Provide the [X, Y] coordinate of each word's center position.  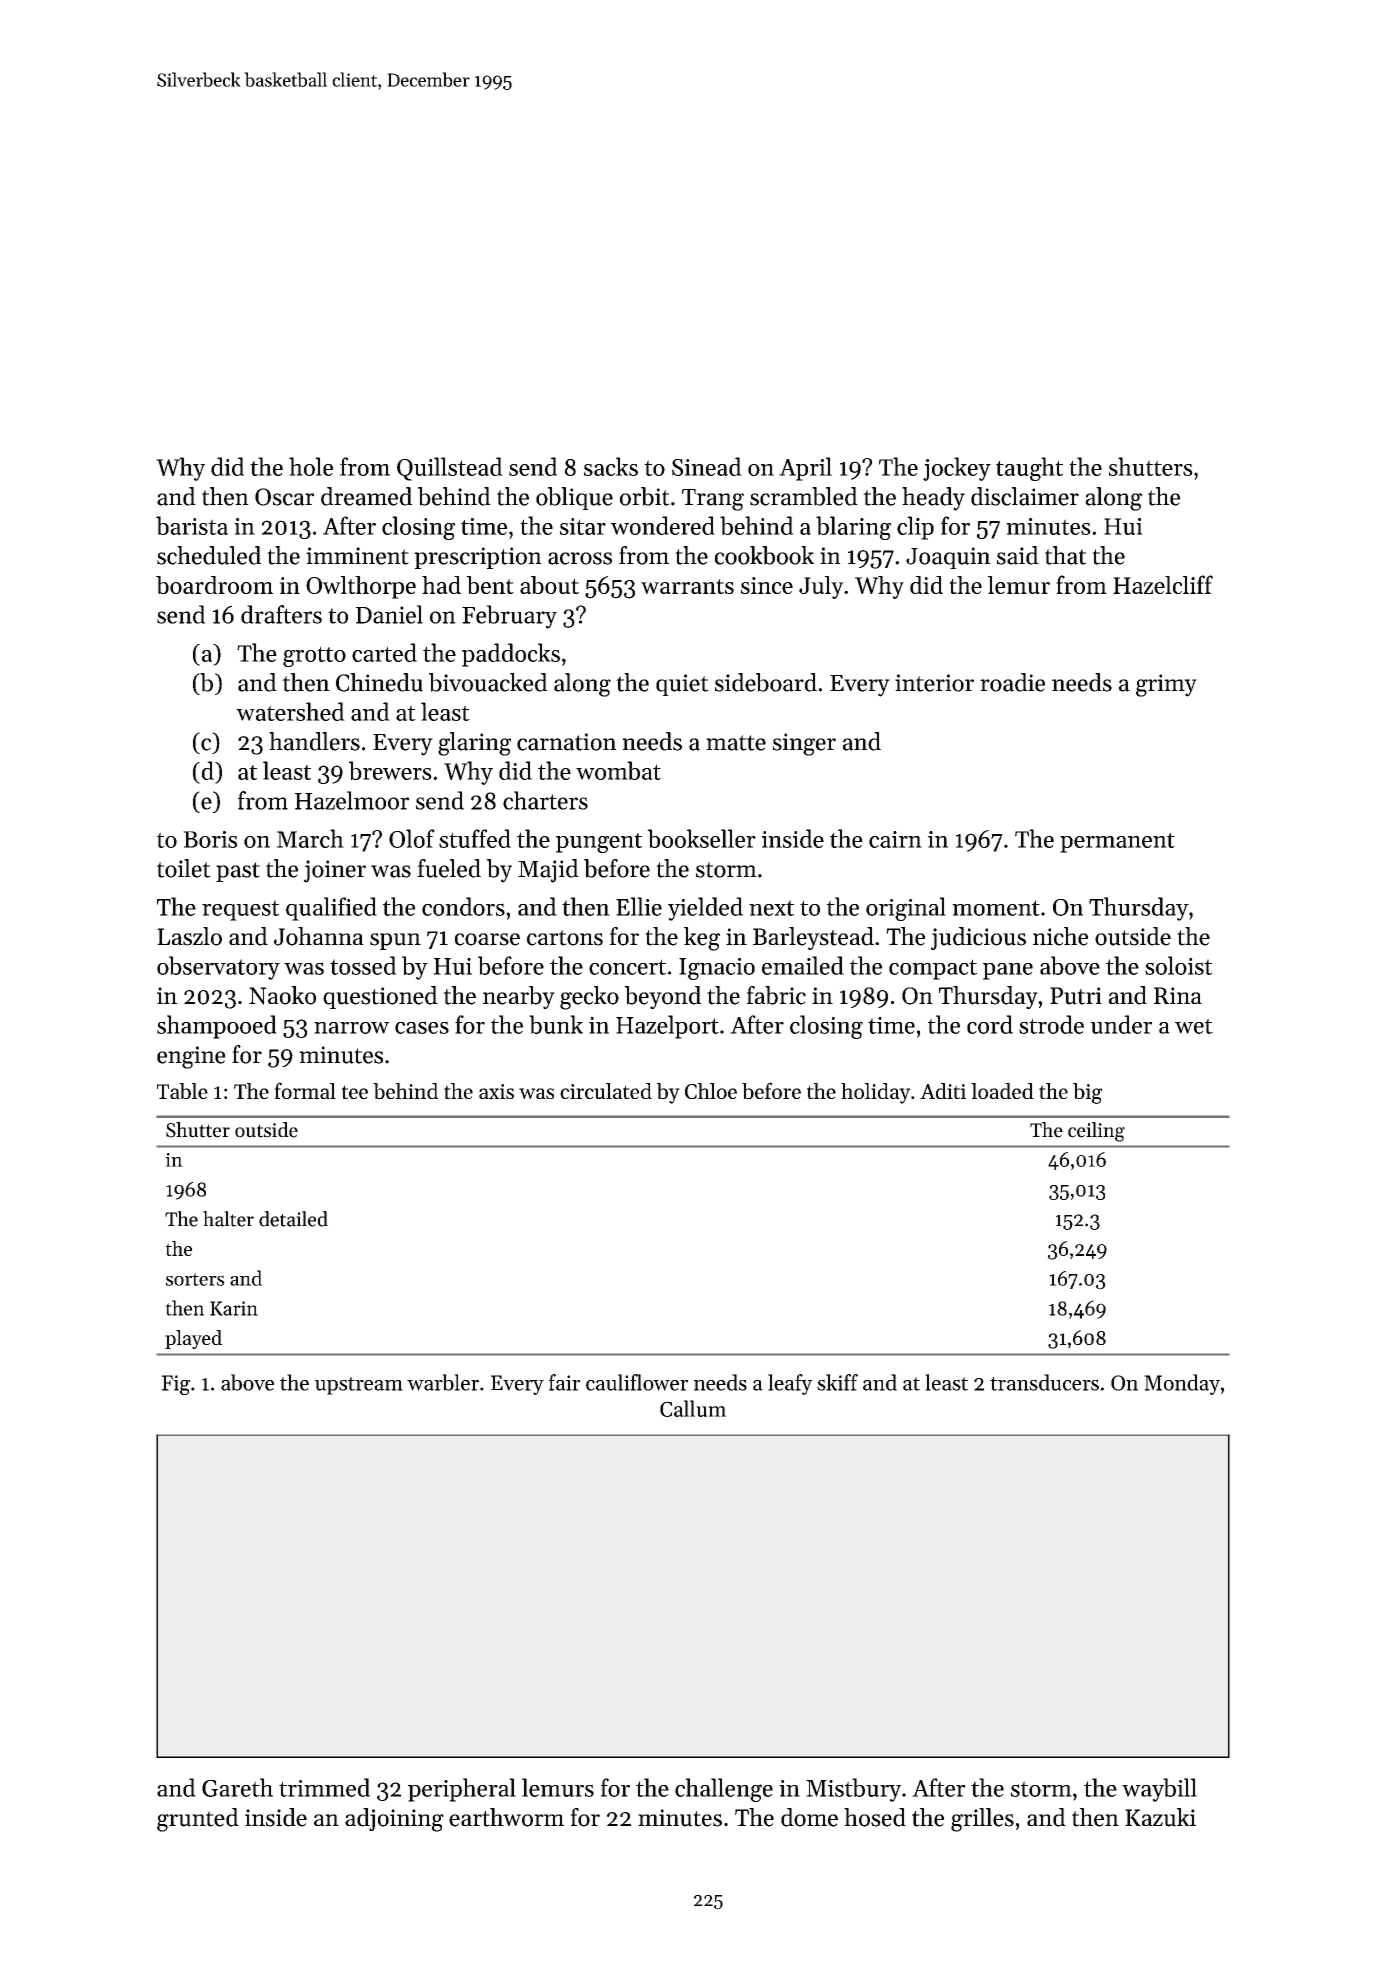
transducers [1044, 1382]
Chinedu [379, 682]
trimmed [324, 1787]
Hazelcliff [1163, 584]
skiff [837, 1382]
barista [192, 525]
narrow [351, 1028]
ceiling [1096, 1132]
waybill [1159, 1790]
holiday [876, 1093]
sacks [611, 466]
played [193, 1339]
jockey [957, 469]
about [549, 585]
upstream [359, 1386]
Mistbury [853, 1790]
